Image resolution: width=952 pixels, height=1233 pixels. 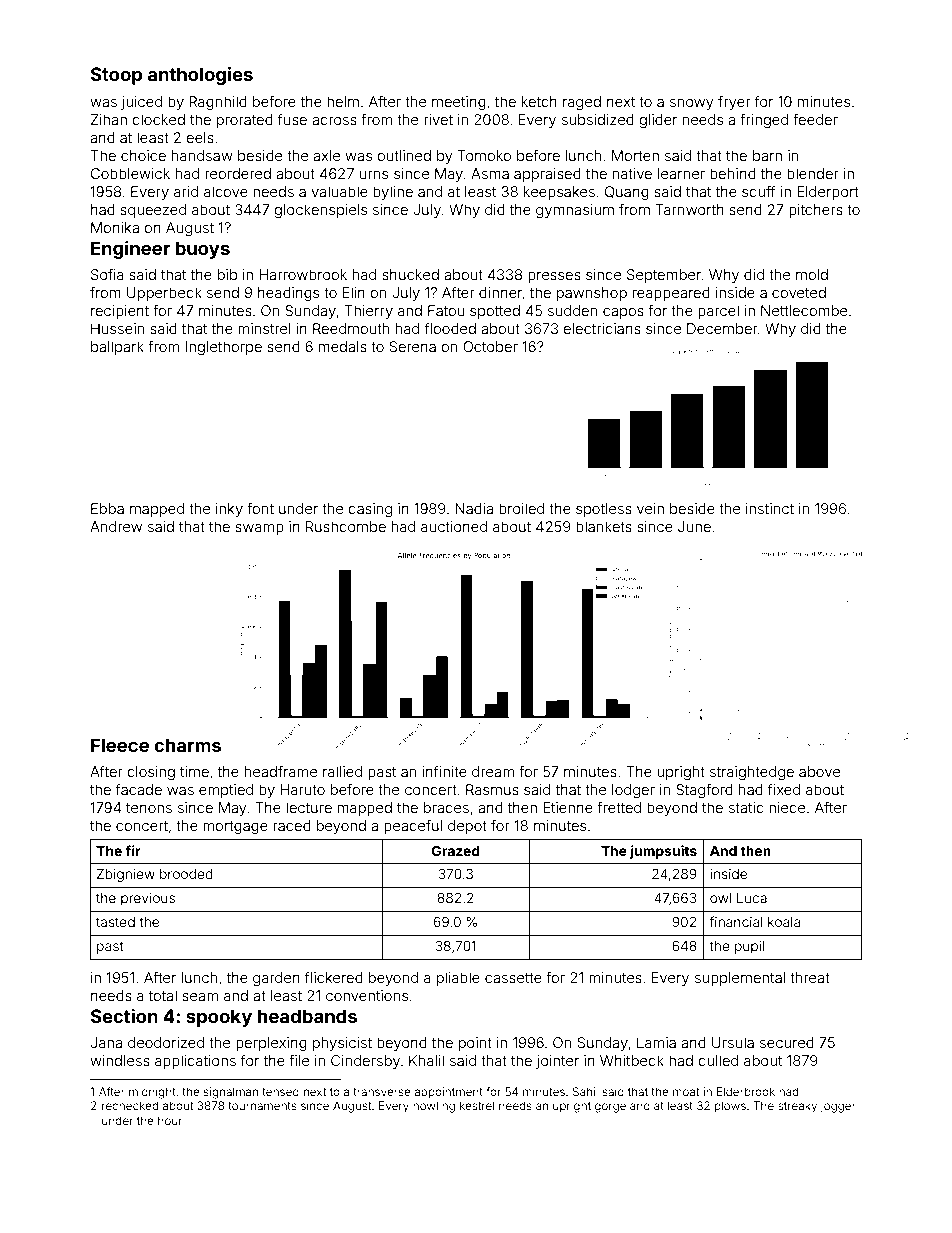 What do you see at coordinates (434, 1107) in the image?
I see `howling` at bounding box center [434, 1107].
